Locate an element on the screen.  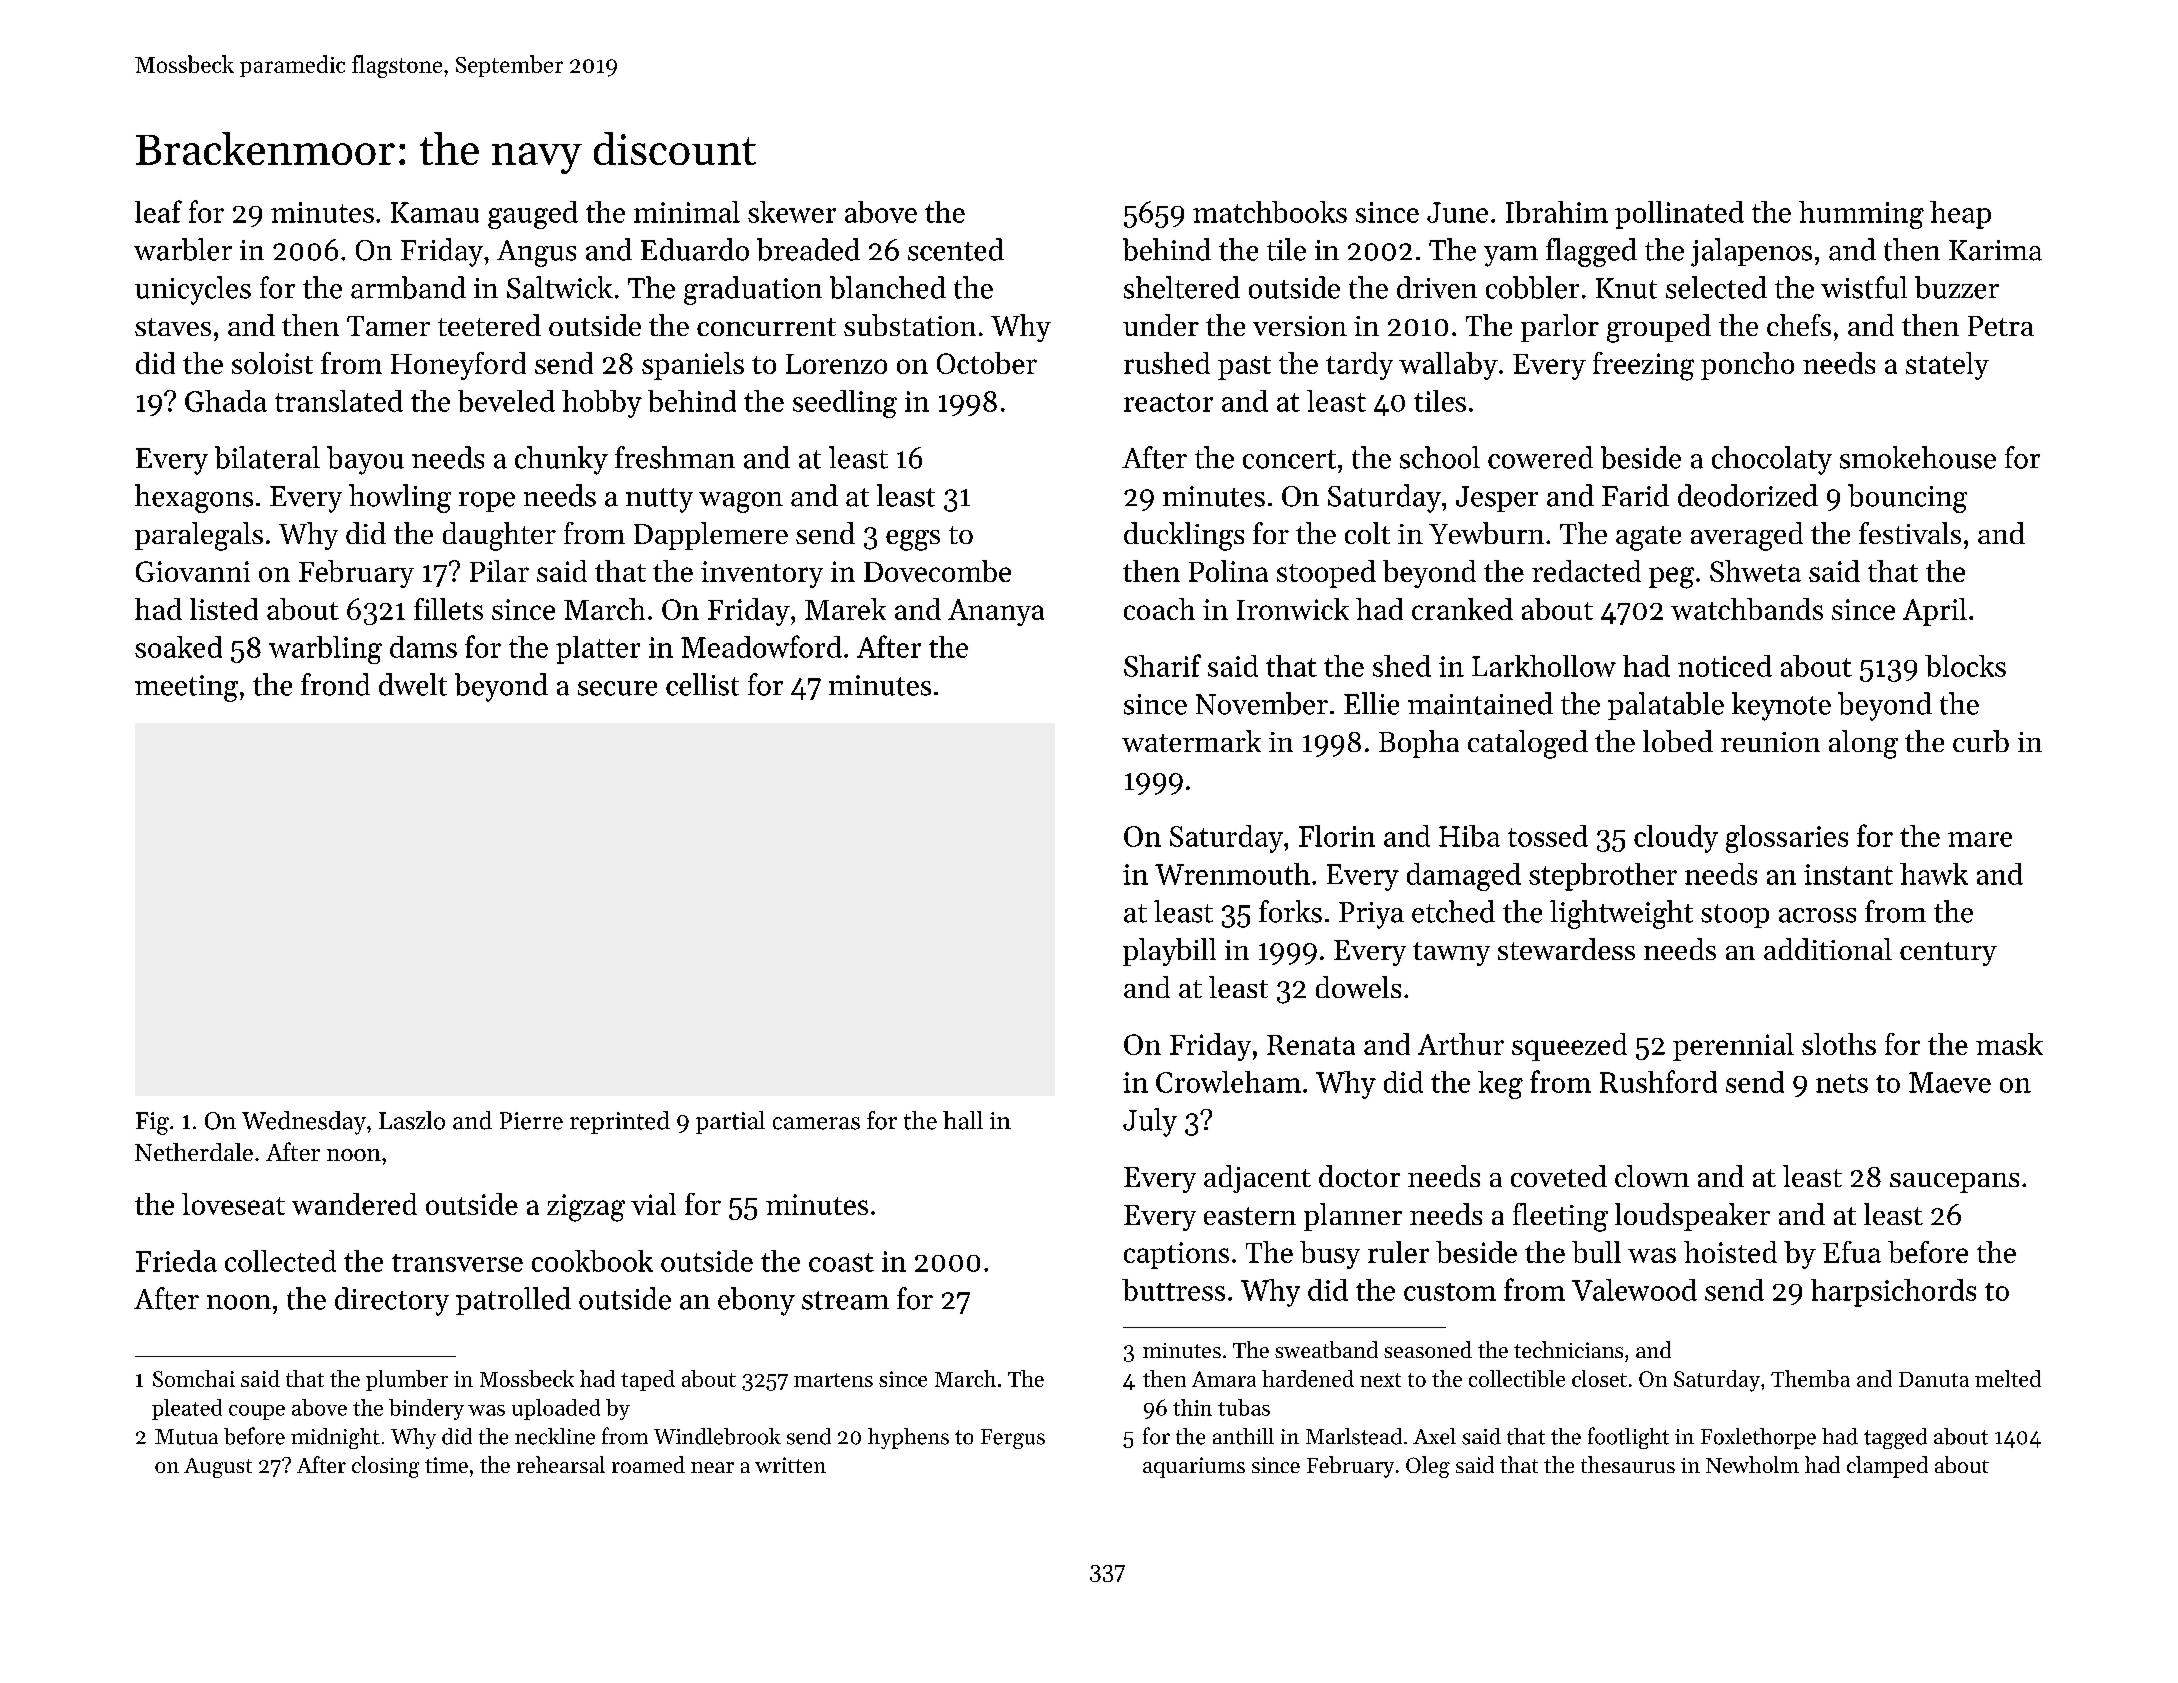
dams is located at coordinates (423, 647).
